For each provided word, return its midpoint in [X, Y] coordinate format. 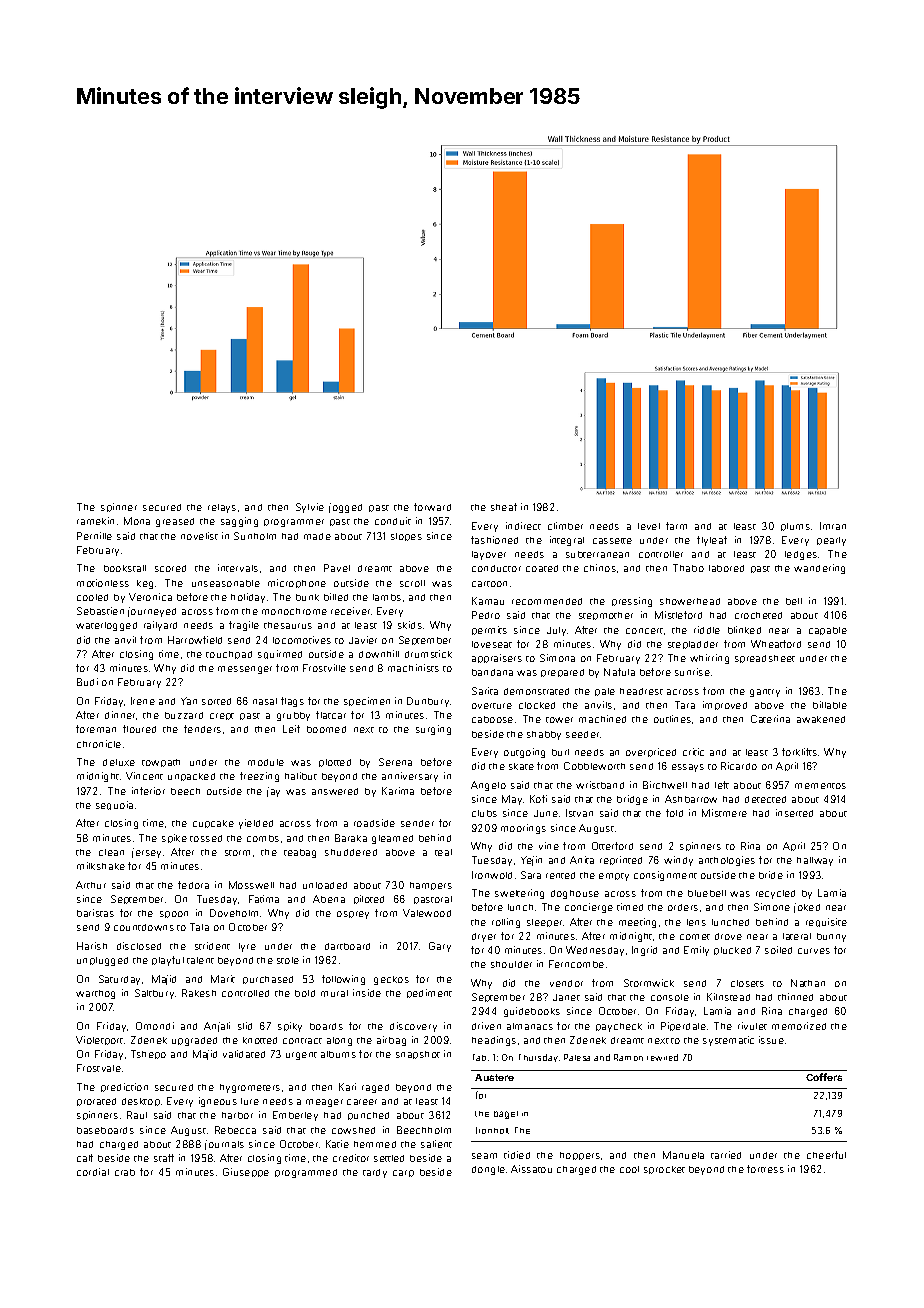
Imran [833, 526]
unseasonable [226, 583]
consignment [665, 876]
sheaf [504, 507]
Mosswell [251, 885]
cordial [93, 1172]
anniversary [410, 777]
